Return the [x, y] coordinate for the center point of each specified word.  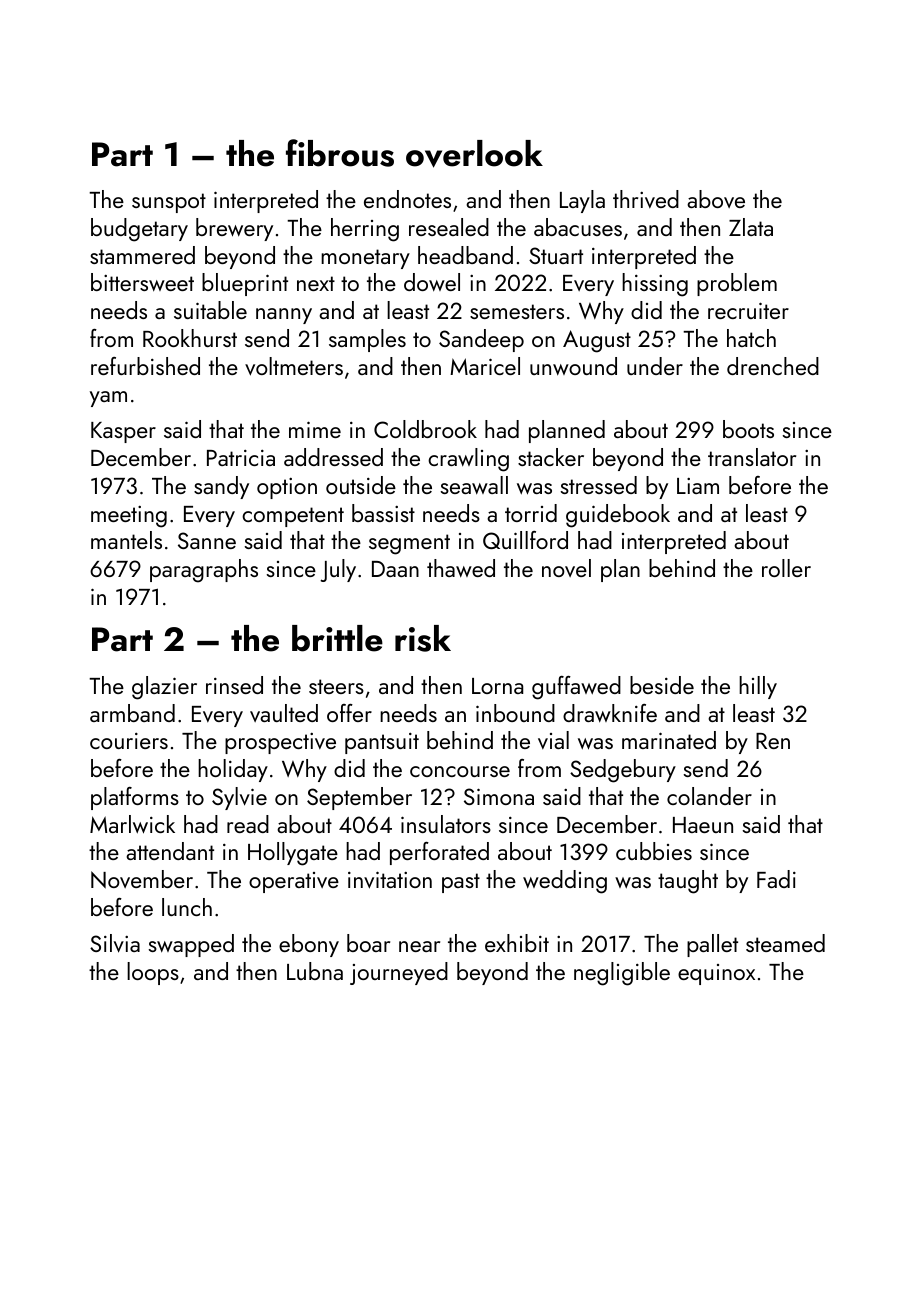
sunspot [169, 203]
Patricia [241, 458]
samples [367, 340]
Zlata [751, 227]
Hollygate [293, 854]
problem [737, 284]
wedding [565, 882]
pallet [712, 945]
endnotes [407, 199]
